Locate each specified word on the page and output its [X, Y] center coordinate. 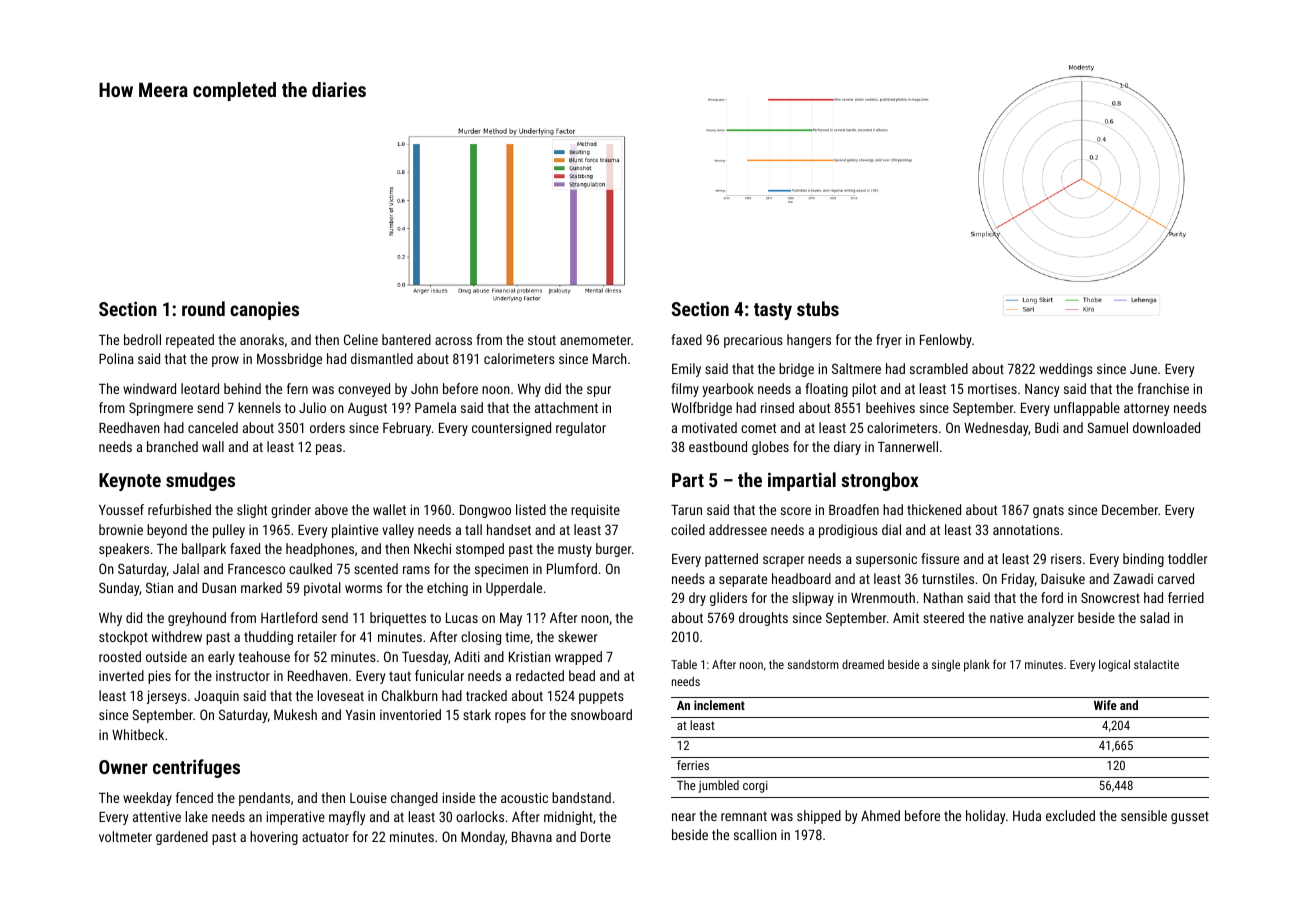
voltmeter [125, 836]
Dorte [596, 837]
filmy [685, 390]
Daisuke [1063, 578]
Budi [1047, 427]
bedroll [142, 339]
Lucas [462, 618]
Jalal [186, 568]
